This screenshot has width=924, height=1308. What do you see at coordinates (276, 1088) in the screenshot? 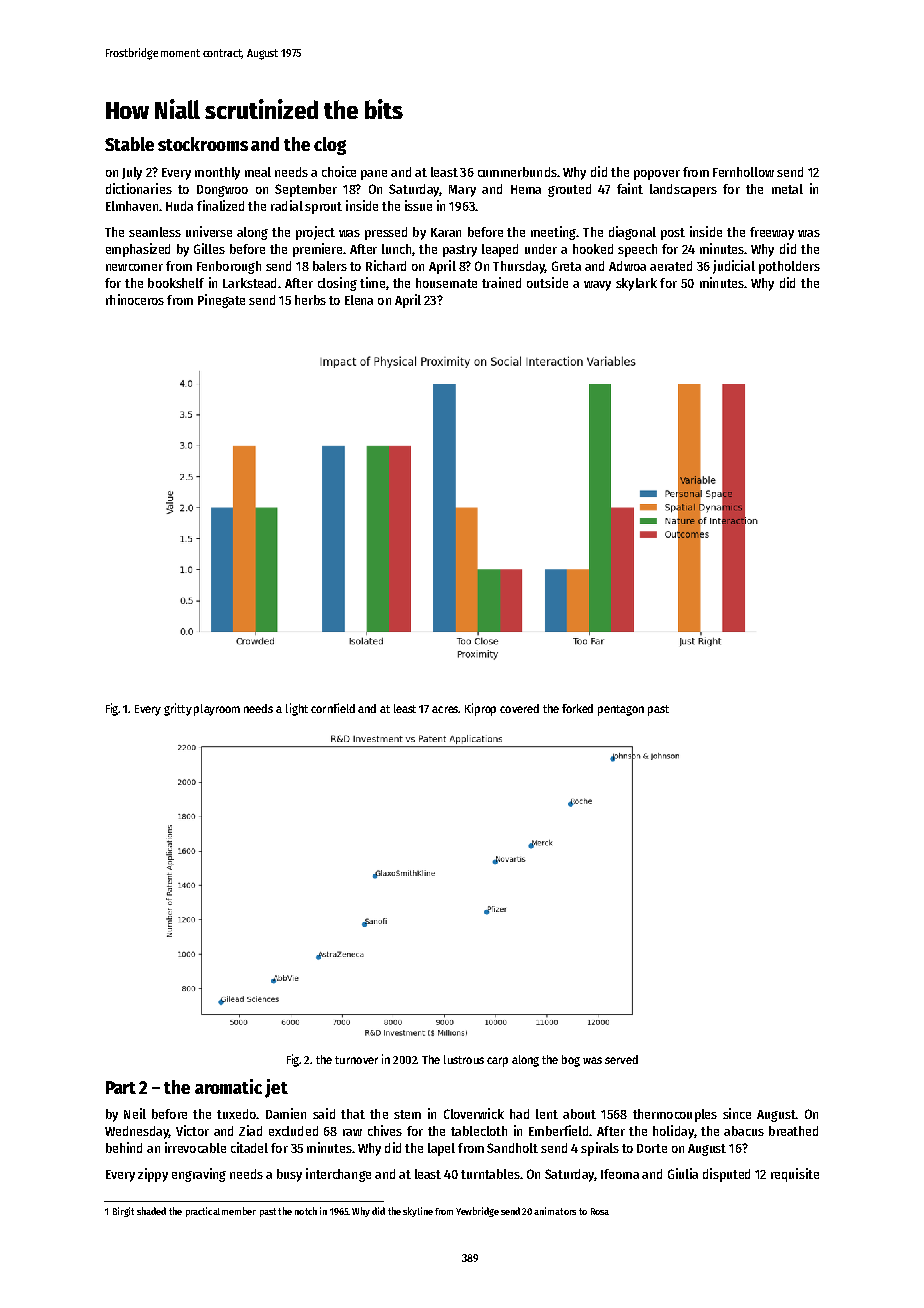
I see `jet` at bounding box center [276, 1088].
